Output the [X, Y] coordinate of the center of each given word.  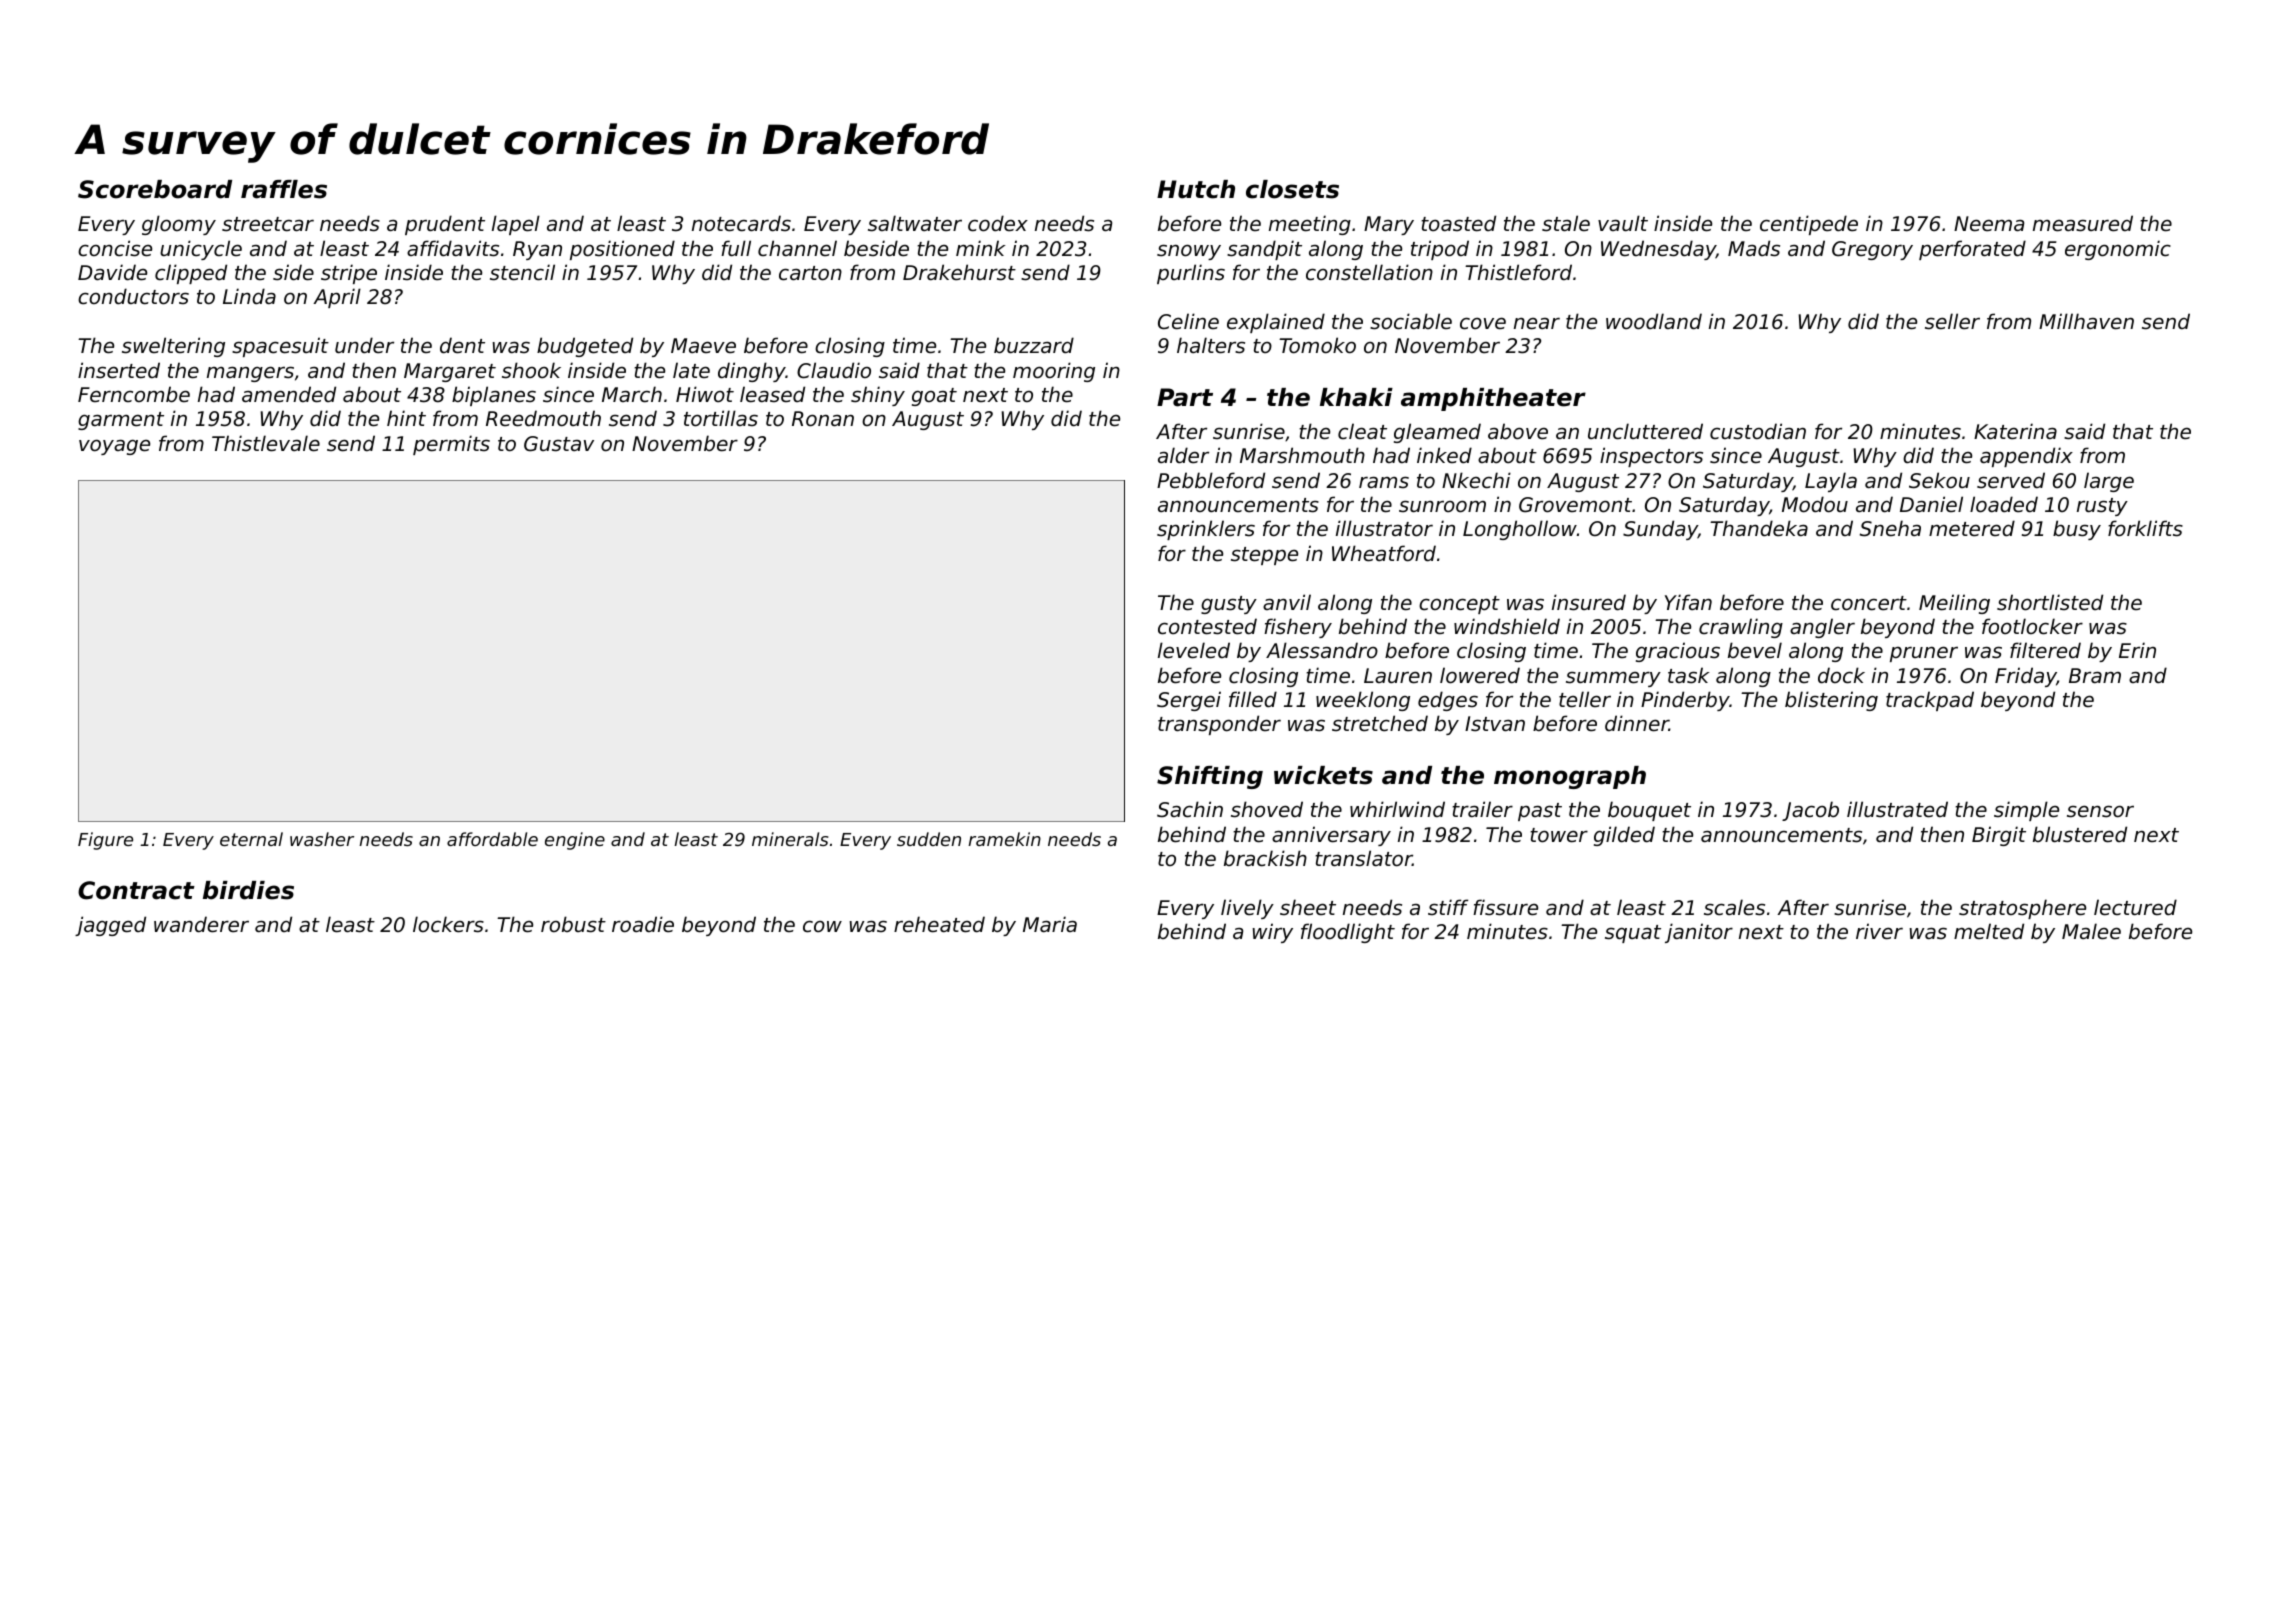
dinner [1637, 723]
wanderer [201, 924]
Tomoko [1317, 345]
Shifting [1210, 777]
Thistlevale [266, 443]
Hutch [1196, 189]
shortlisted [2050, 602]
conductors [133, 296]
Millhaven [2086, 321]
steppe [1264, 556]
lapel [516, 225]
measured [2083, 223]
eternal [251, 839]
